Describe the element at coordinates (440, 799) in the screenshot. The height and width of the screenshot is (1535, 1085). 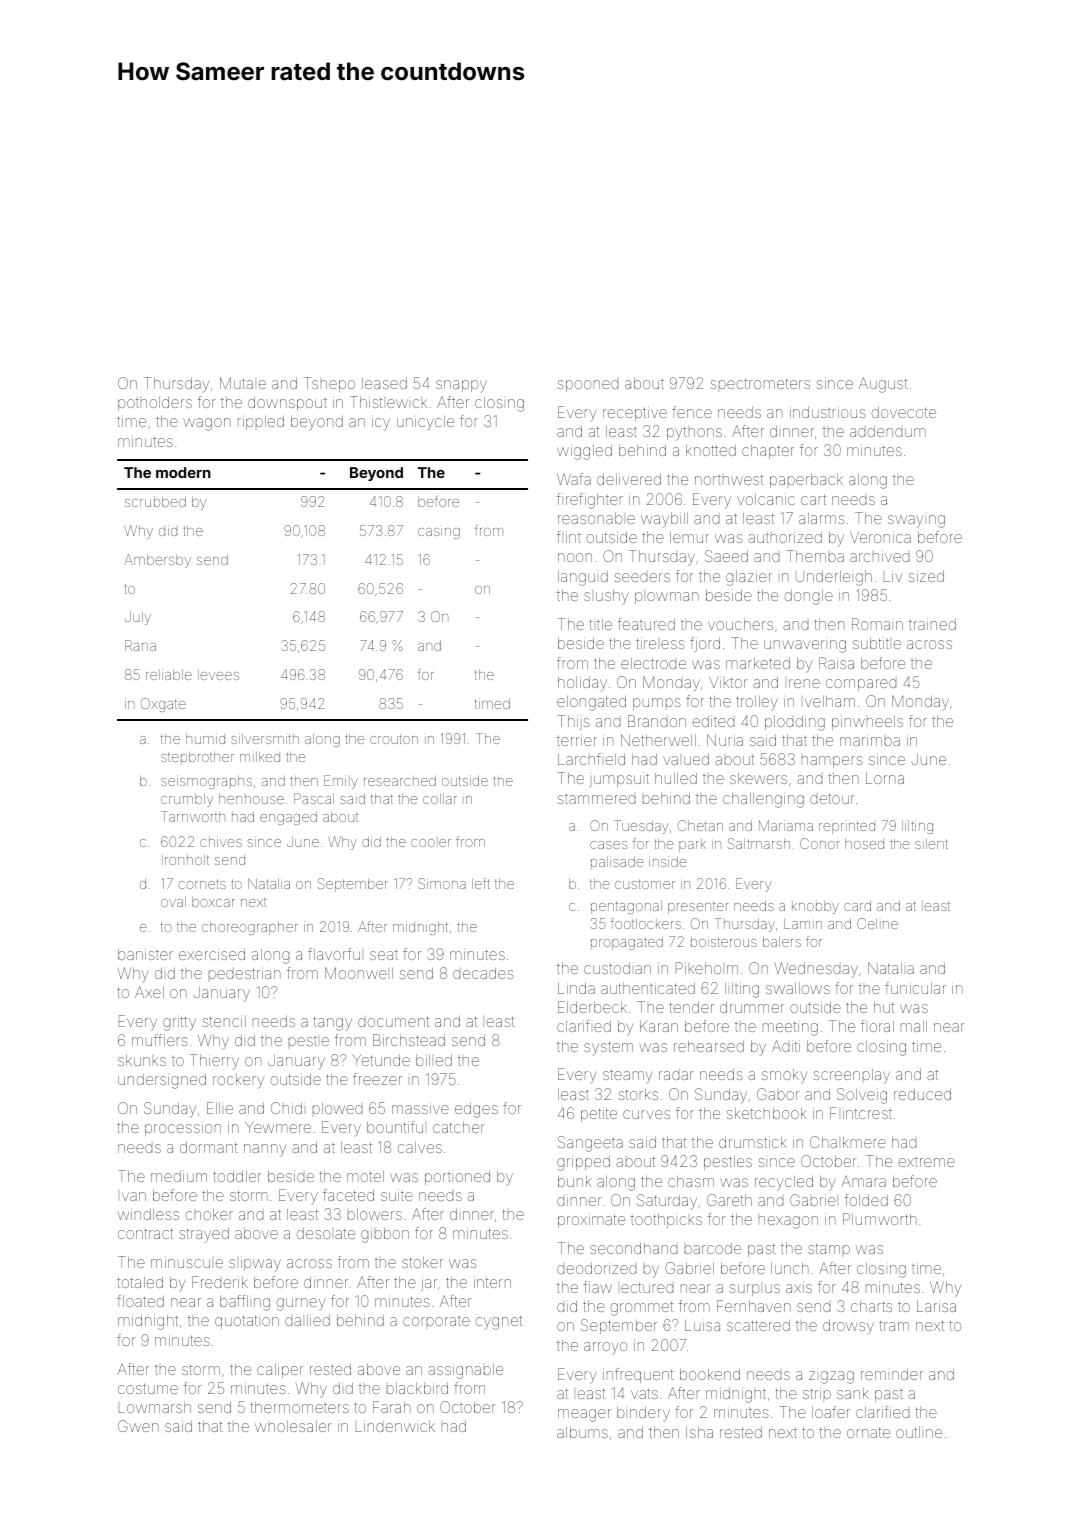
I see `collar` at that location.
